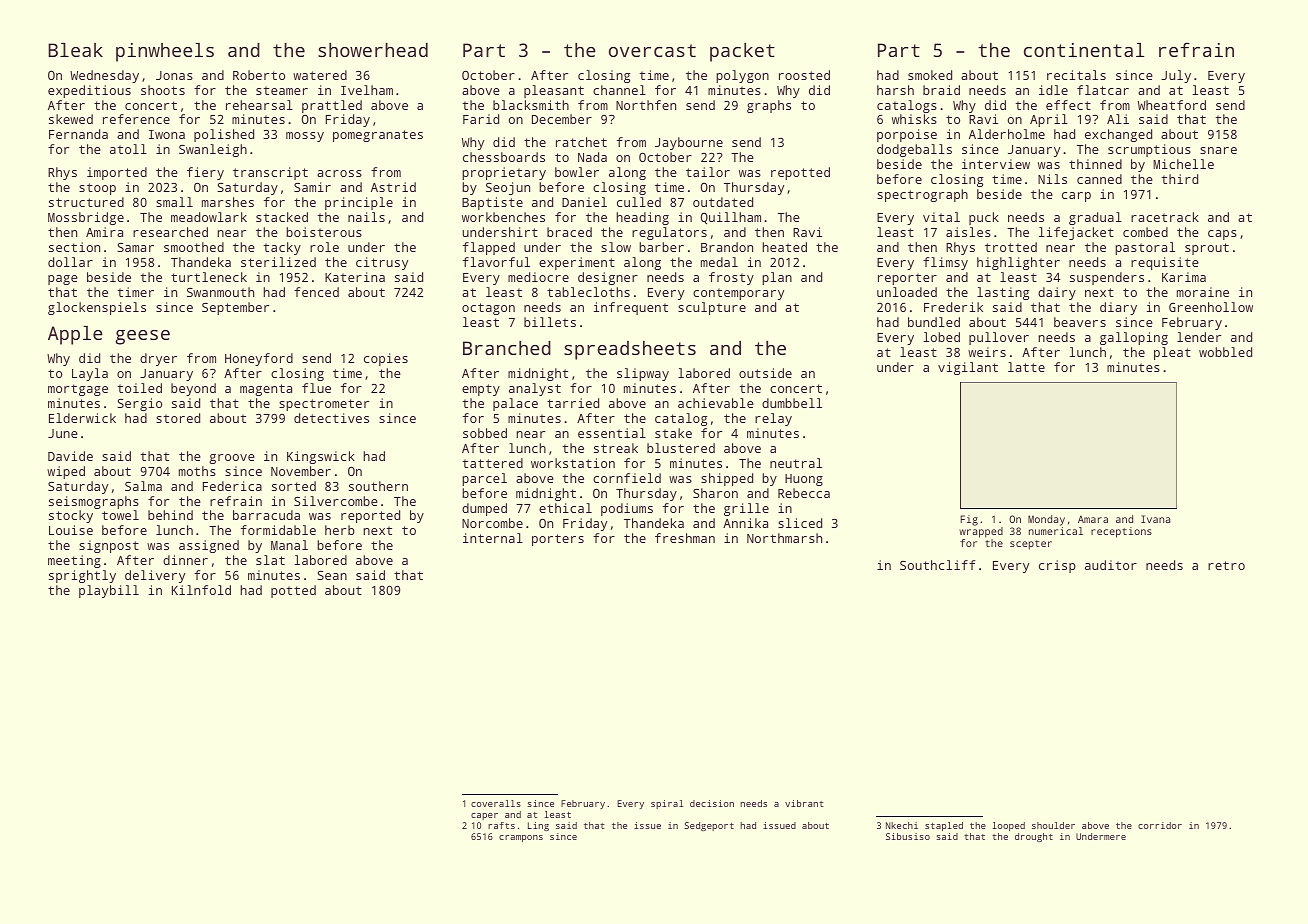 The image size is (1308, 924). Describe the element at coordinates (1026, 367) in the image. I see `latte` at that location.
